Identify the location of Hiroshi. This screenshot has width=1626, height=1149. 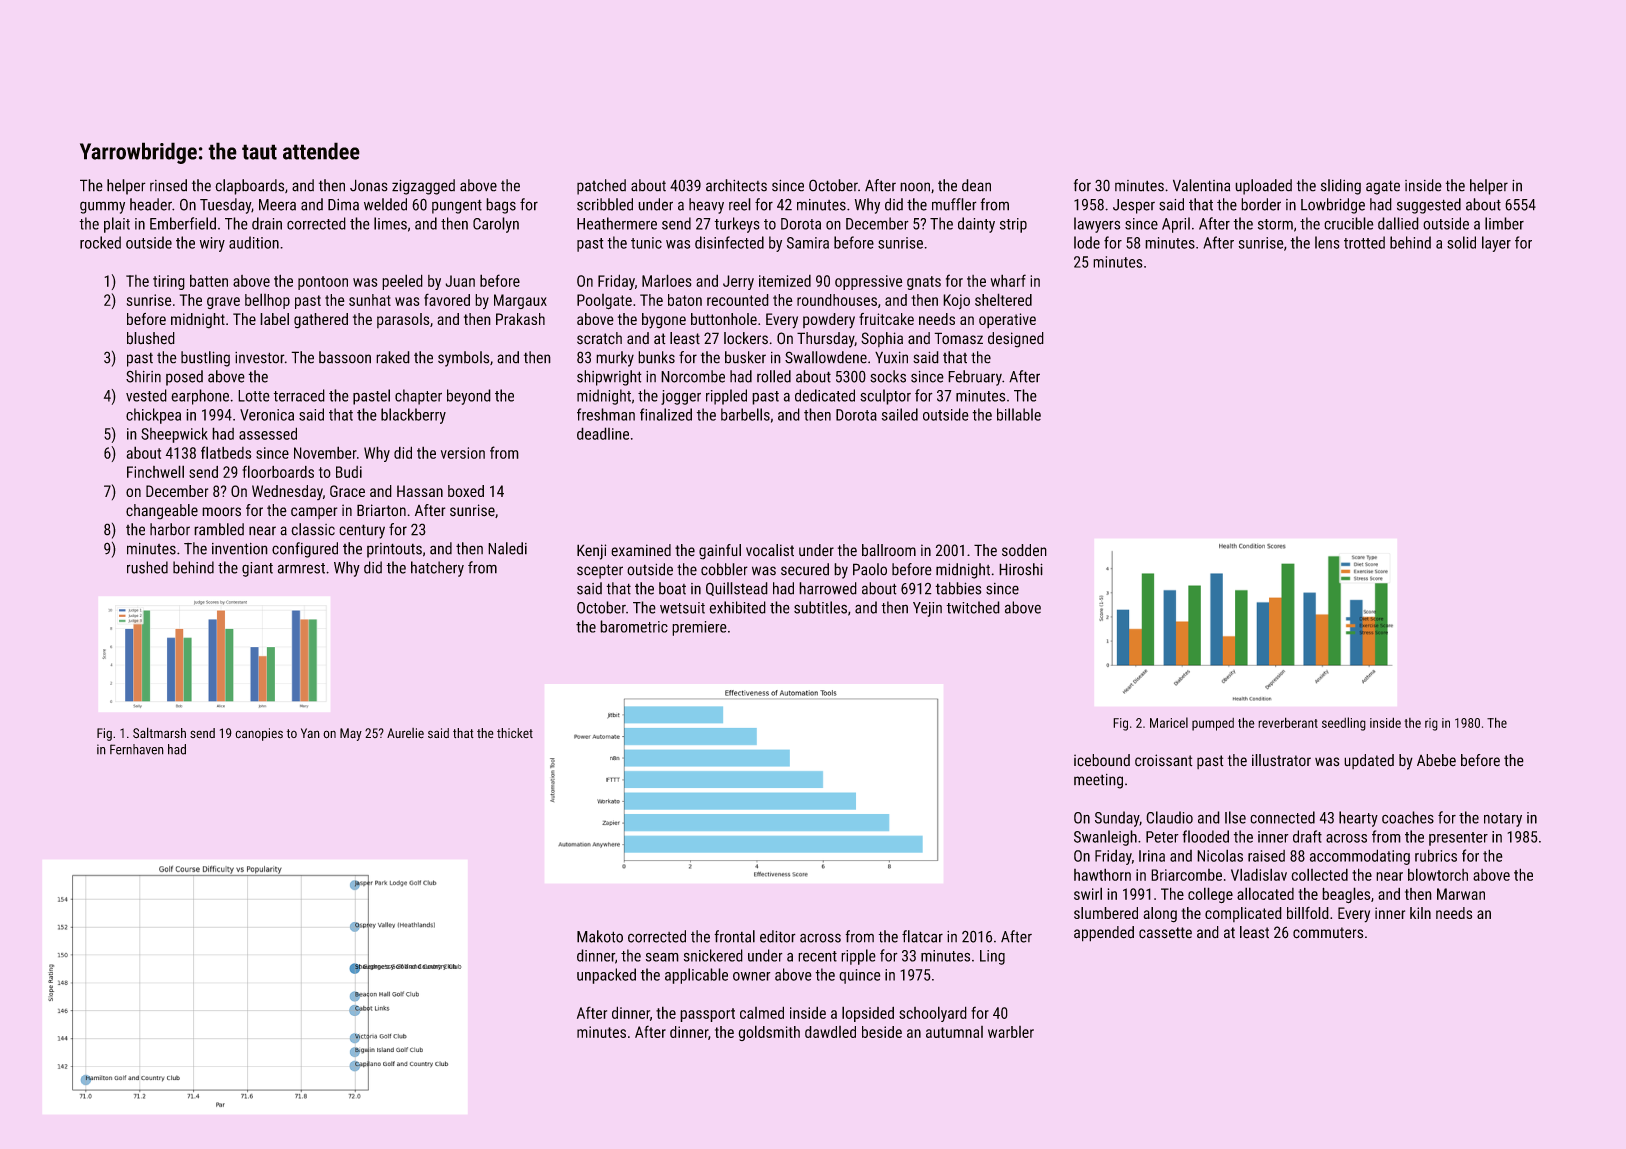
(1021, 569).
